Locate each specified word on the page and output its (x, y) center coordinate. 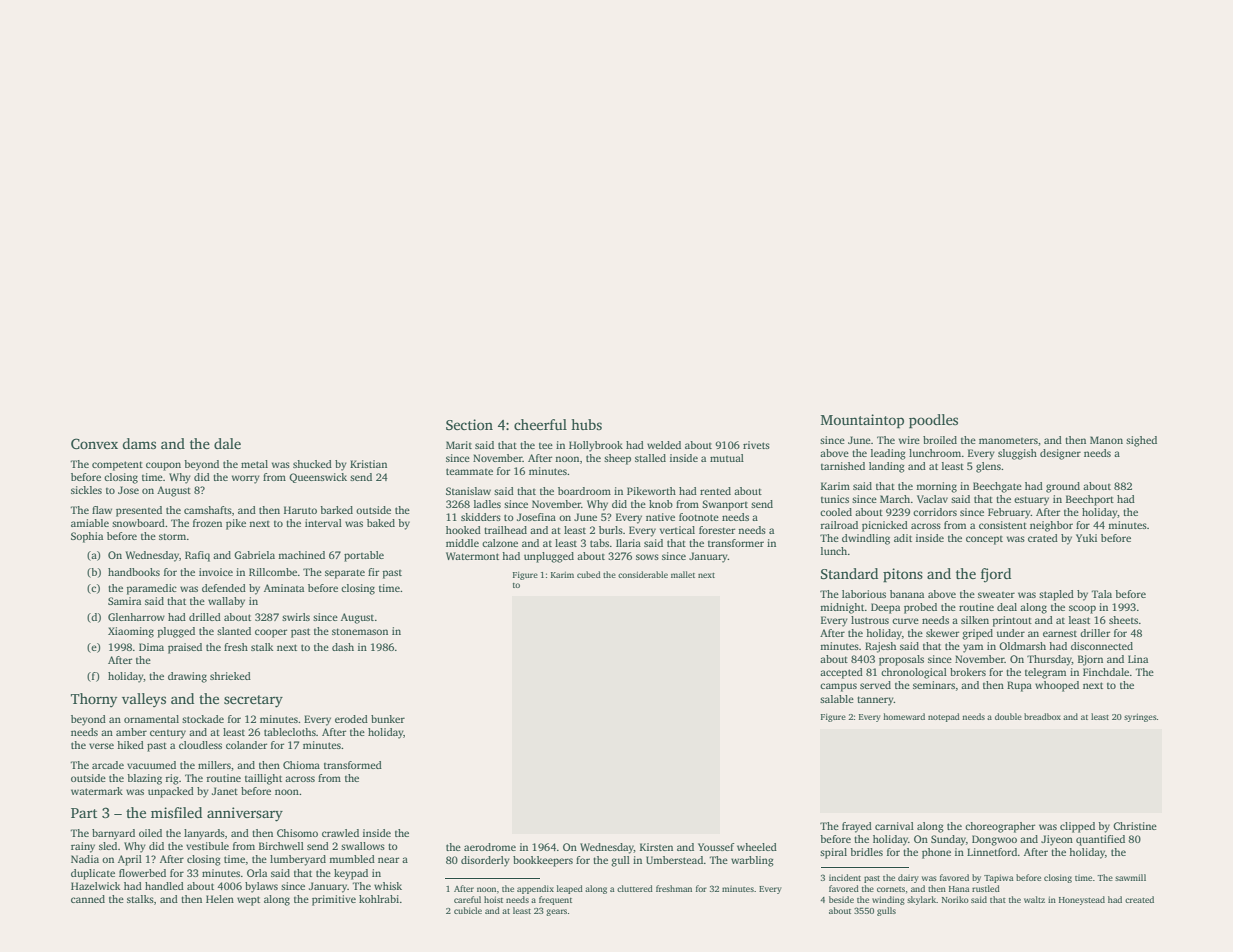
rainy (83, 847)
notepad (944, 717)
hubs (586, 424)
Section (469, 424)
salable (837, 699)
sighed (1141, 441)
